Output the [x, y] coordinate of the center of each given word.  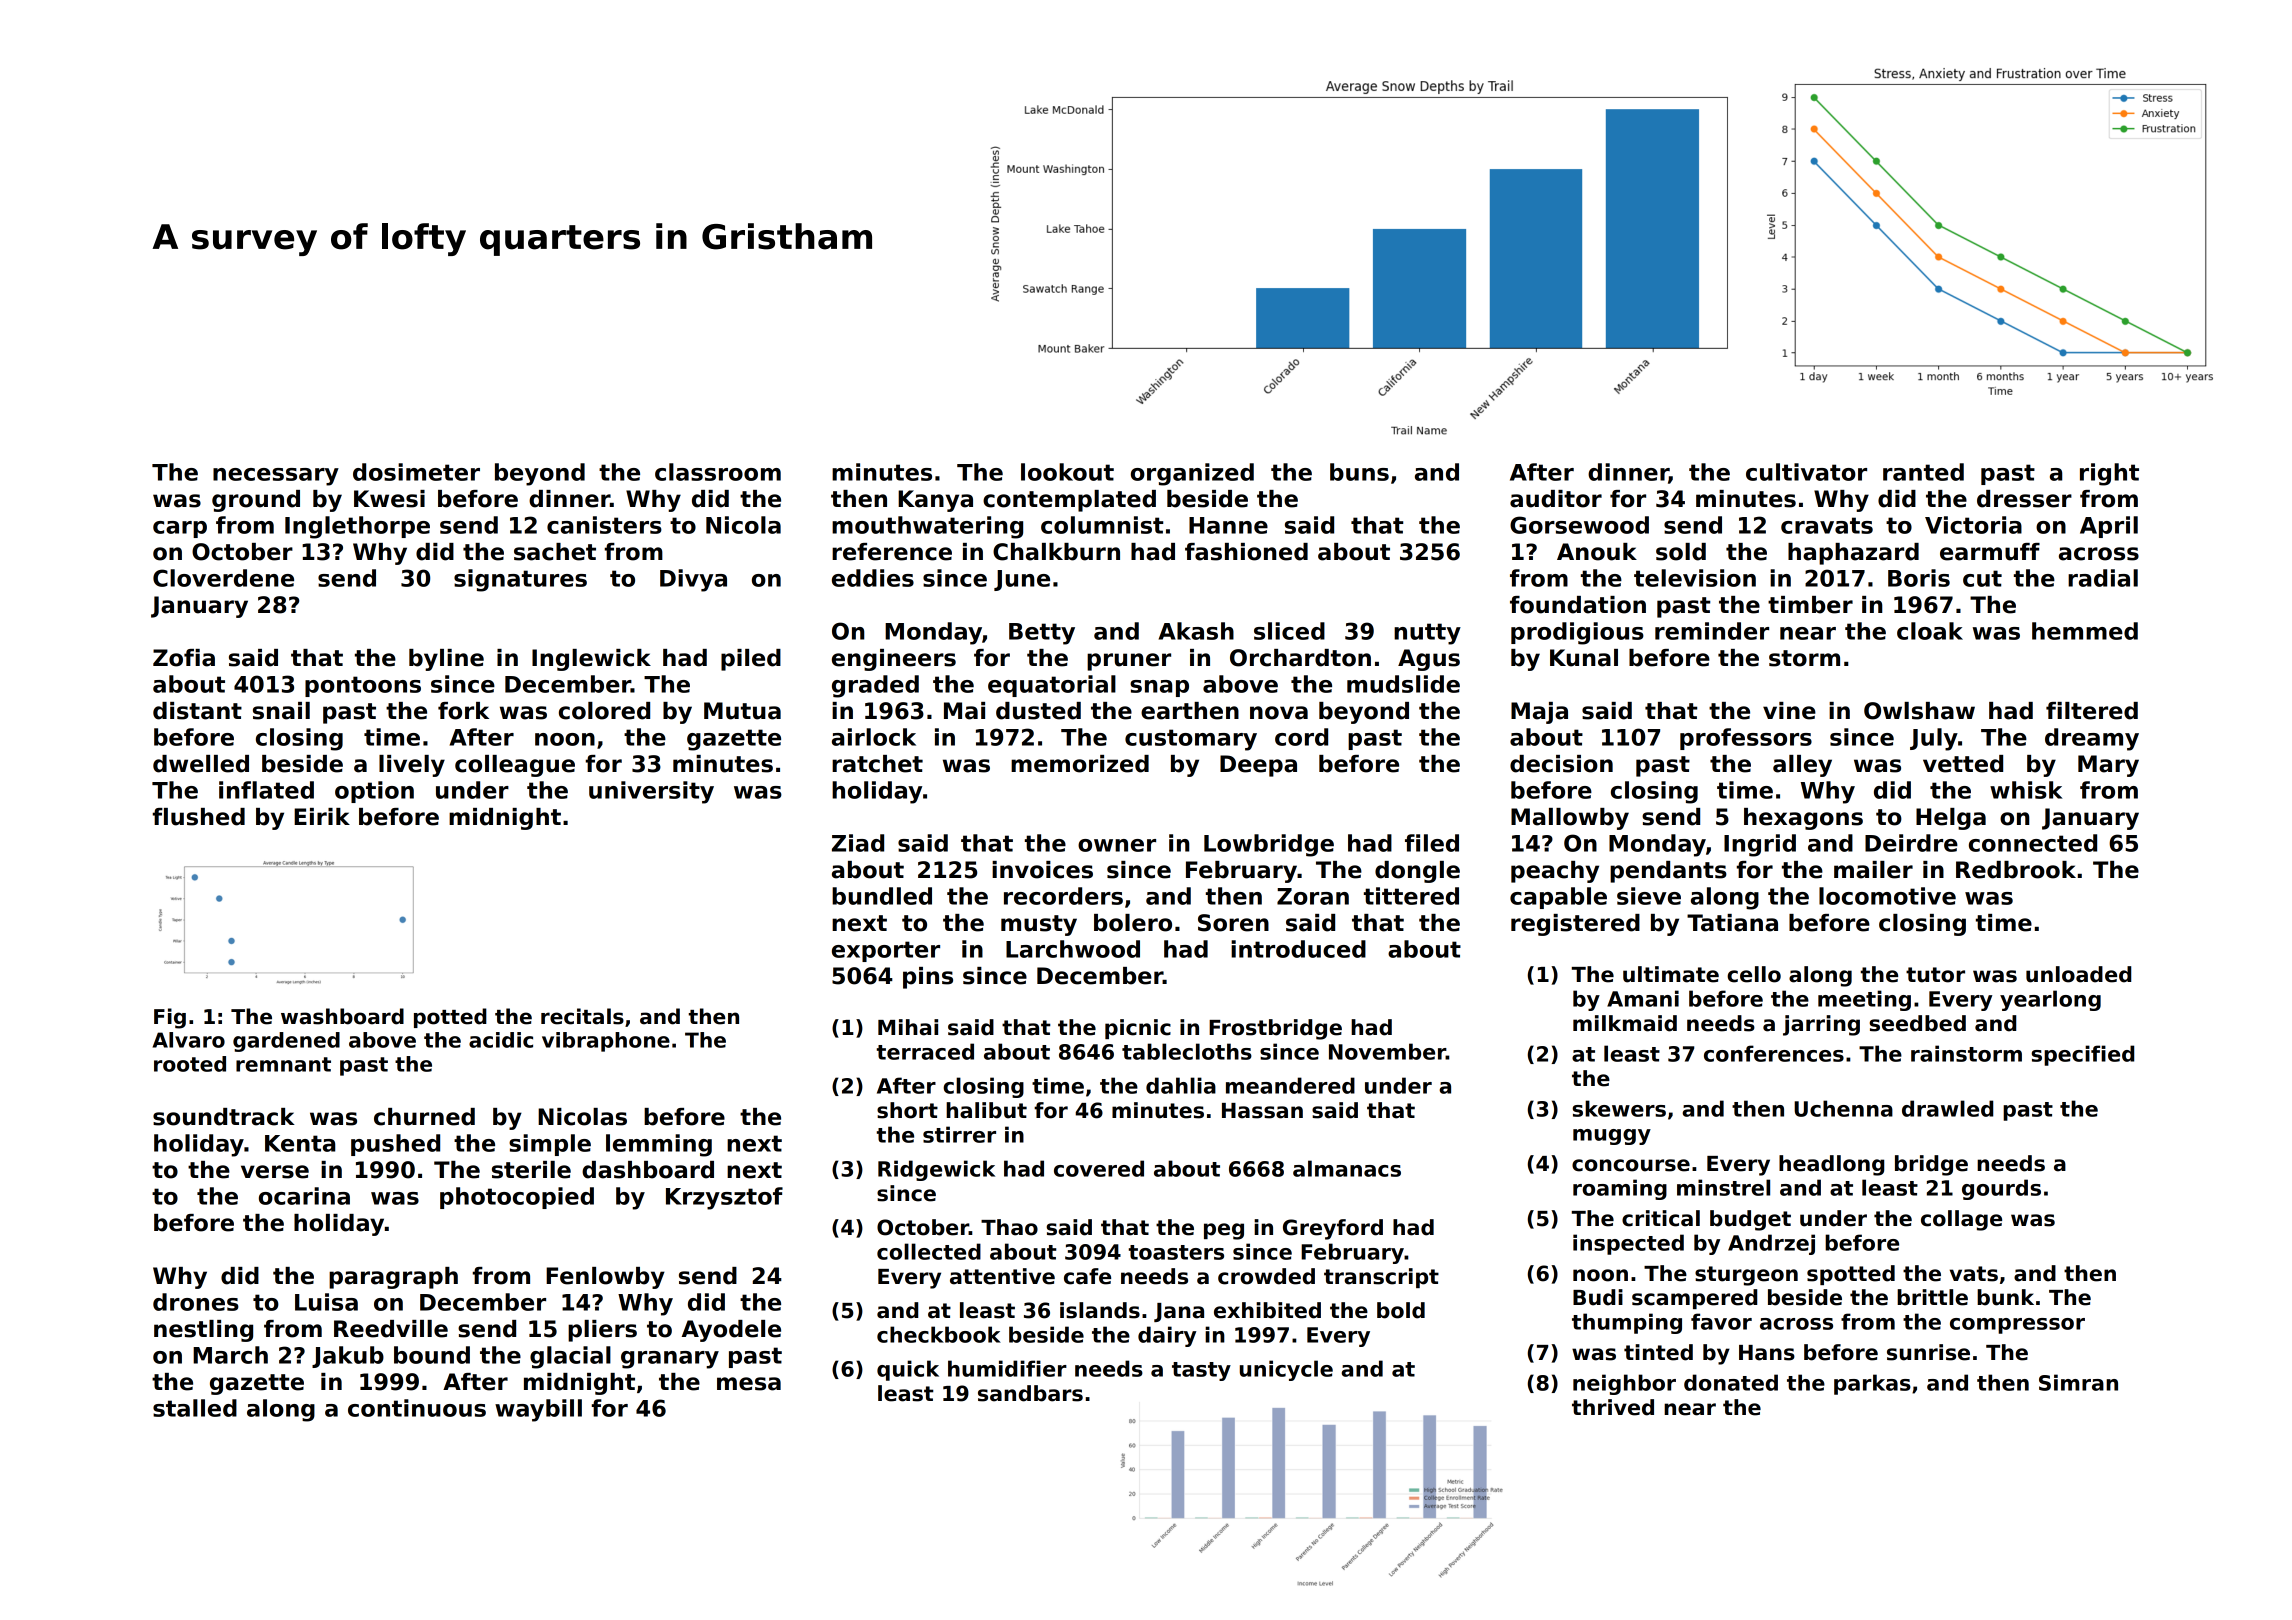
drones [196, 1302]
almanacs [1347, 1168]
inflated [266, 790]
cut [1982, 578]
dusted [1038, 711]
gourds [2001, 1189]
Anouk [1597, 552]
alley [1802, 766]
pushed [395, 1145]
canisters [604, 525]
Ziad [858, 843]
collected [929, 1251]
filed [1432, 843]
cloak [1930, 631]
